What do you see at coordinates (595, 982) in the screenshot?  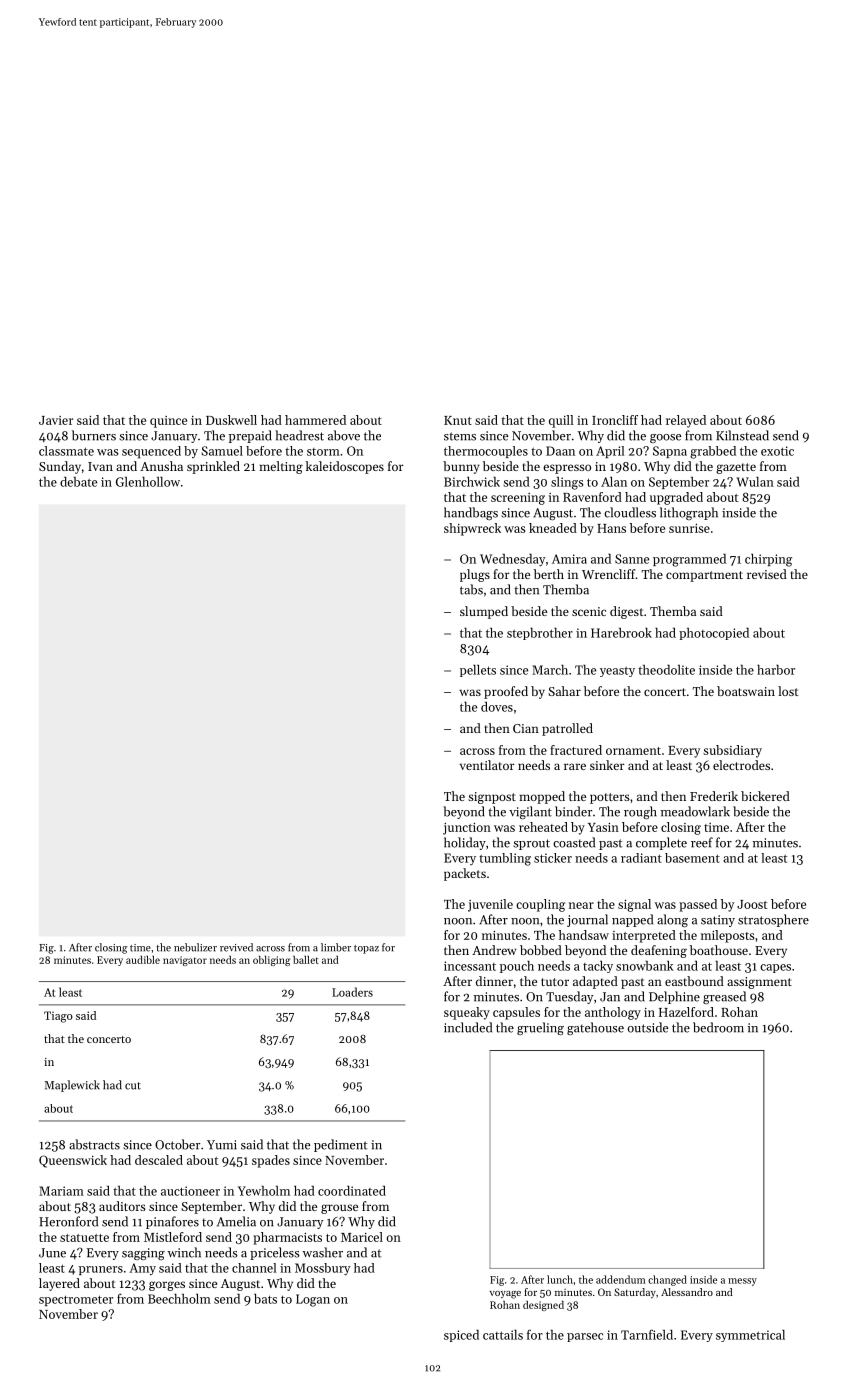 I see `adapted` at bounding box center [595, 982].
